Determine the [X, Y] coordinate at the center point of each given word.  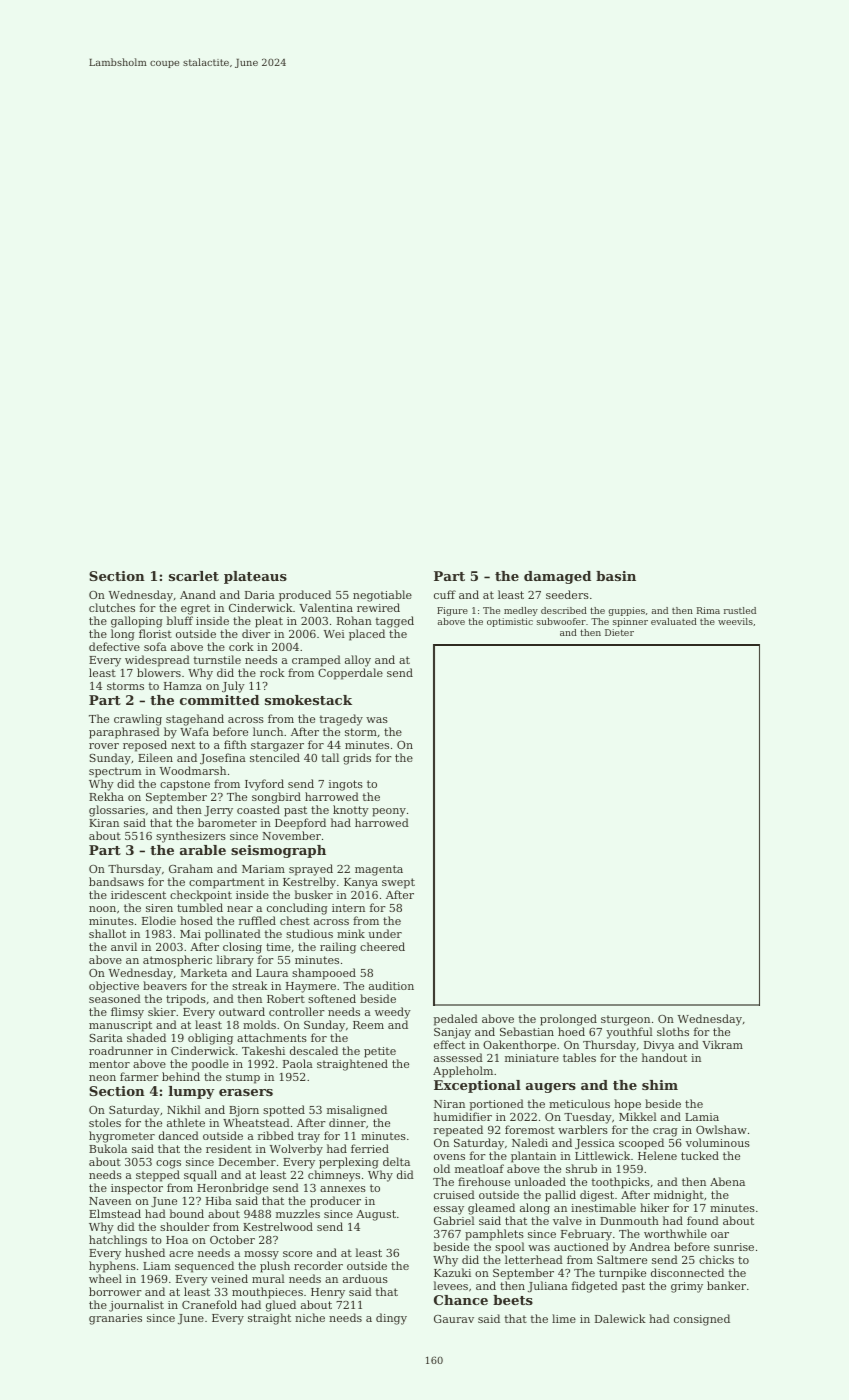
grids [357, 759]
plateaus [255, 577]
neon [102, 1078]
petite [380, 1052]
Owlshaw [721, 1129]
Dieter [619, 632]
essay [449, 1210]
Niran [449, 1104]
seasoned [115, 998]
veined [229, 1278]
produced [305, 596]
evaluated [674, 621]
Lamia [702, 1117]
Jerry [218, 811]
